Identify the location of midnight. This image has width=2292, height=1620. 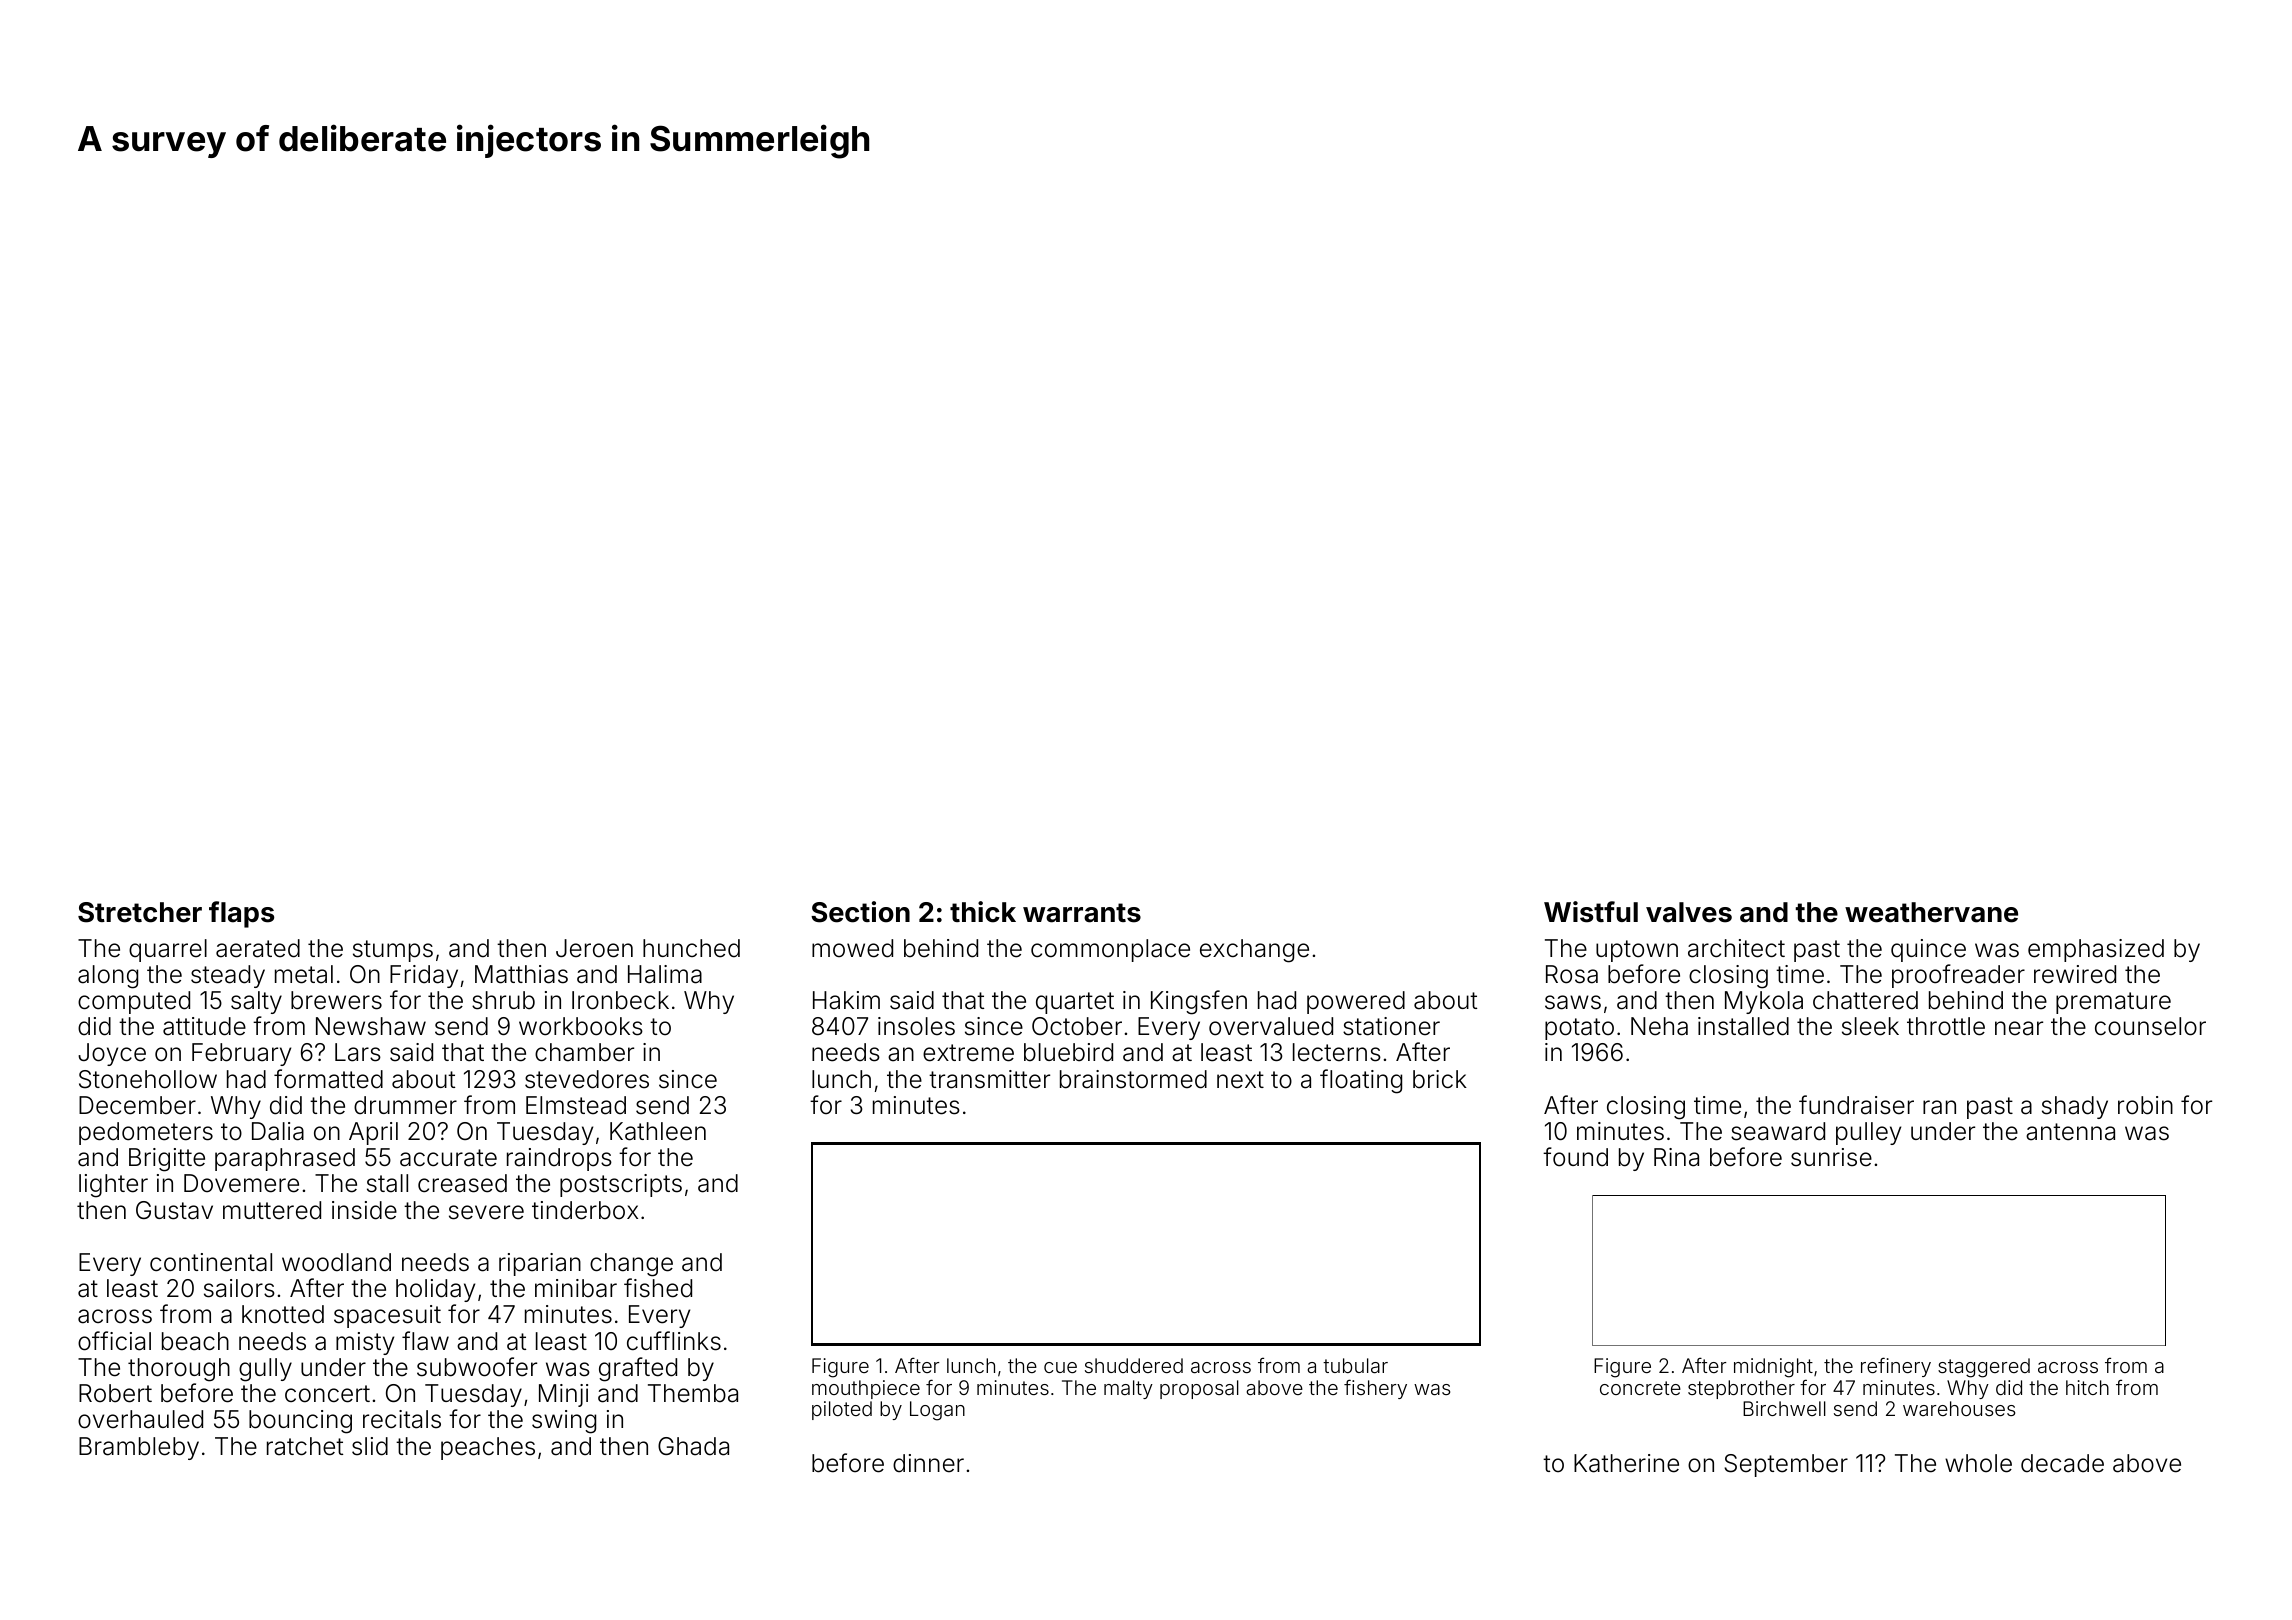
(1773, 1368).
